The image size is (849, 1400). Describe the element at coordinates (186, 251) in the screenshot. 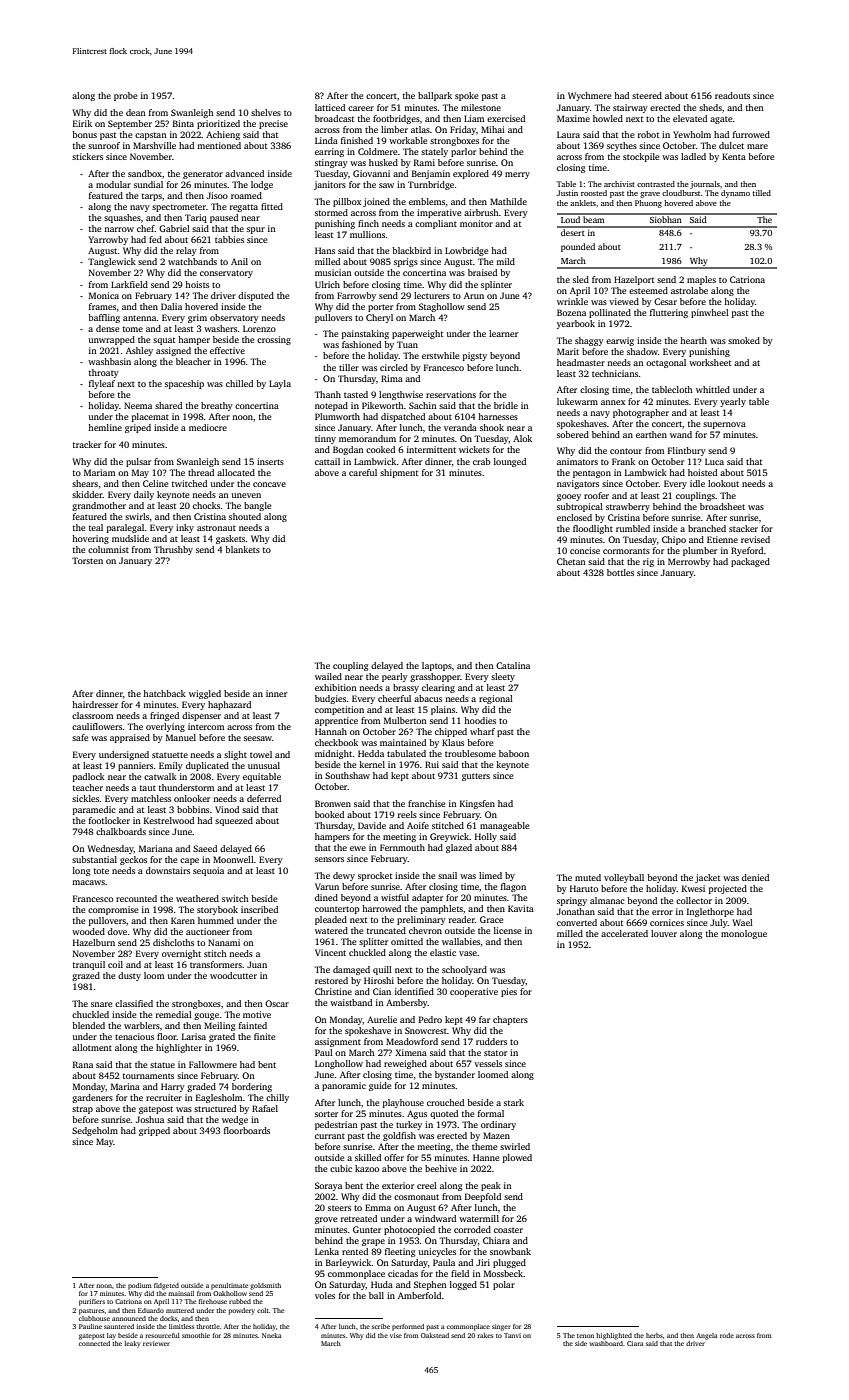

I see `relay` at that location.
